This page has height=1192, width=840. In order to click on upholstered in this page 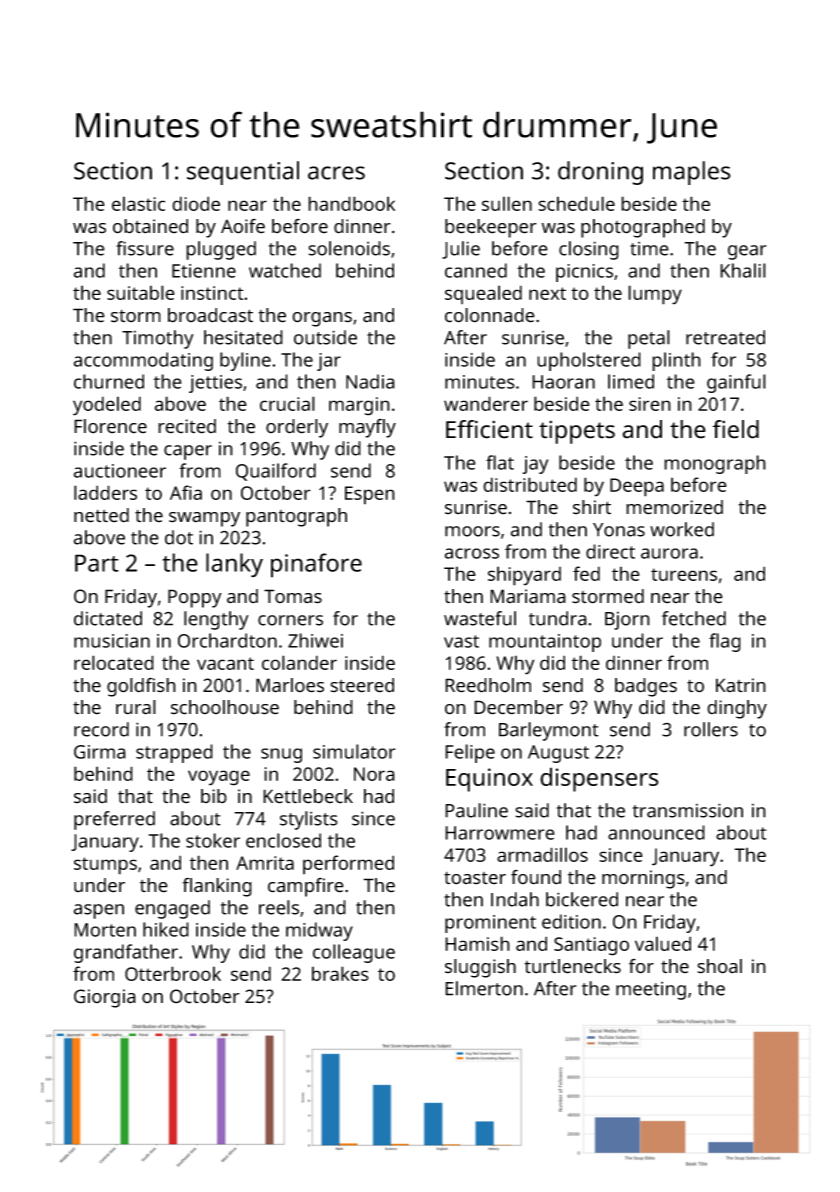, I will do `click(589, 361)`.
